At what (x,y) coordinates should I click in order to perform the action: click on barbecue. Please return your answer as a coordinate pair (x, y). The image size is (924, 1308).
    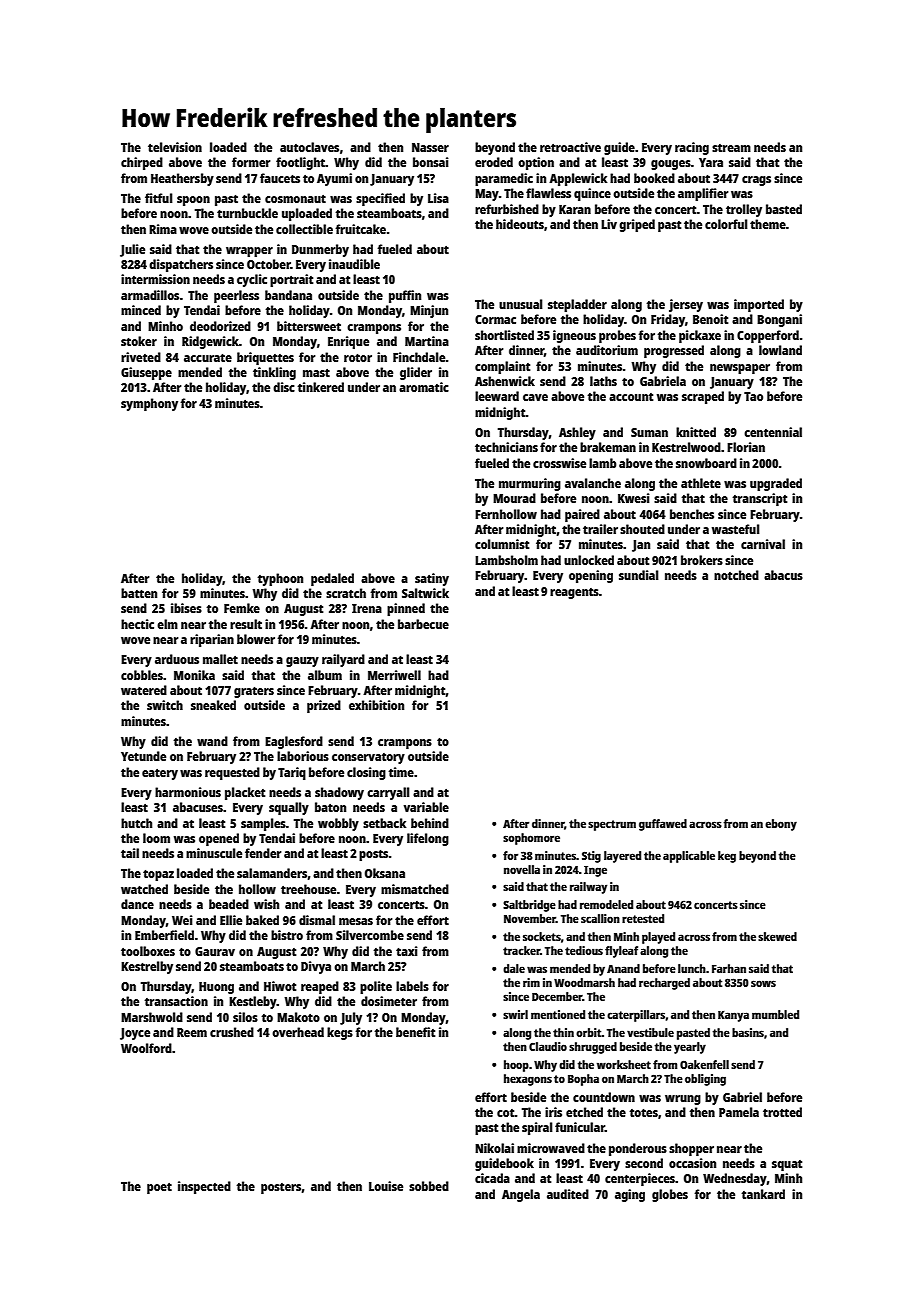
    Looking at the image, I should click on (423, 624).
